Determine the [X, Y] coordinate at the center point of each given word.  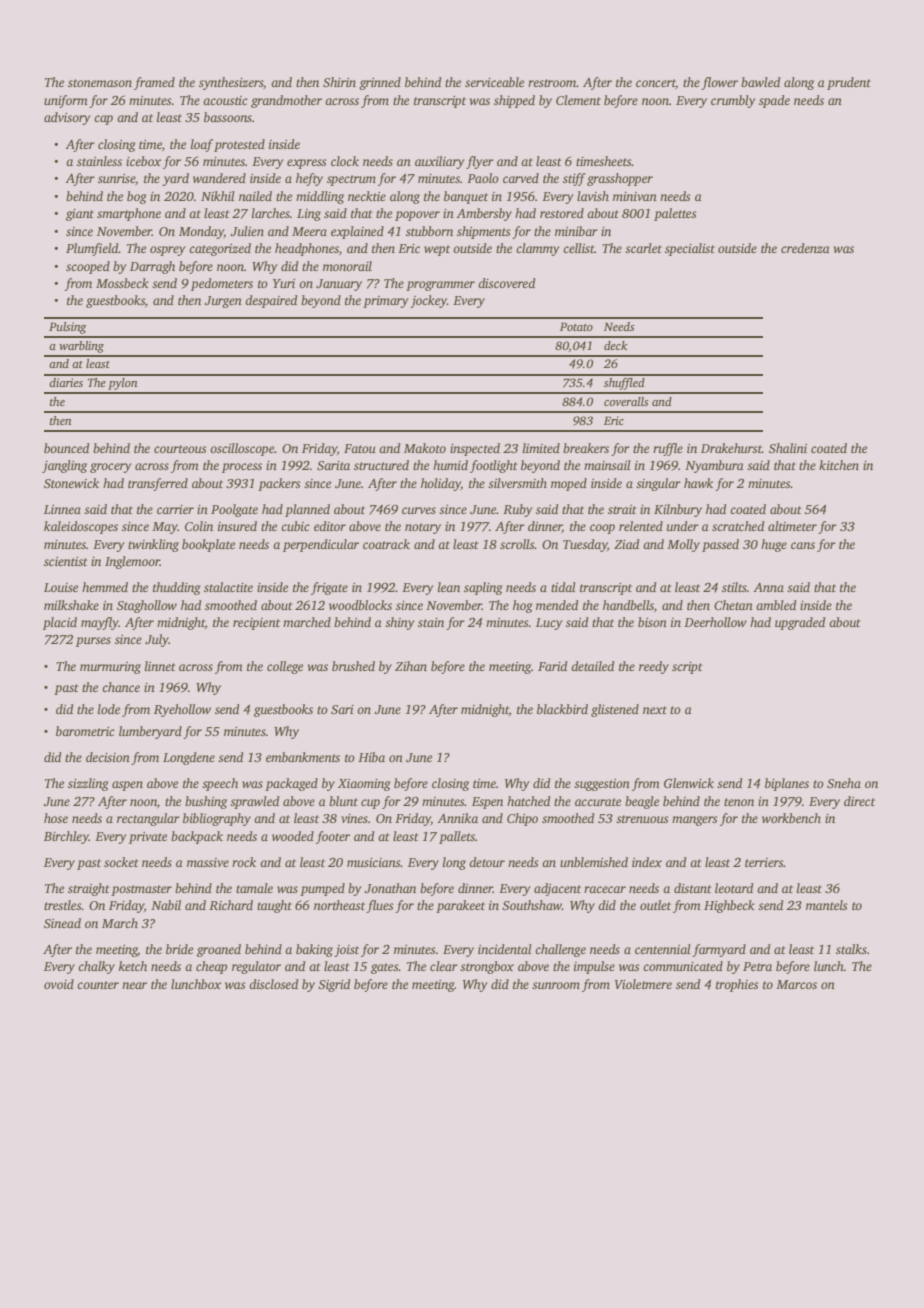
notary [423, 528]
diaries [66, 382]
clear [444, 966]
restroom [552, 83]
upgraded [800, 623]
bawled [761, 82]
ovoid [59, 984]
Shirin [339, 82]
